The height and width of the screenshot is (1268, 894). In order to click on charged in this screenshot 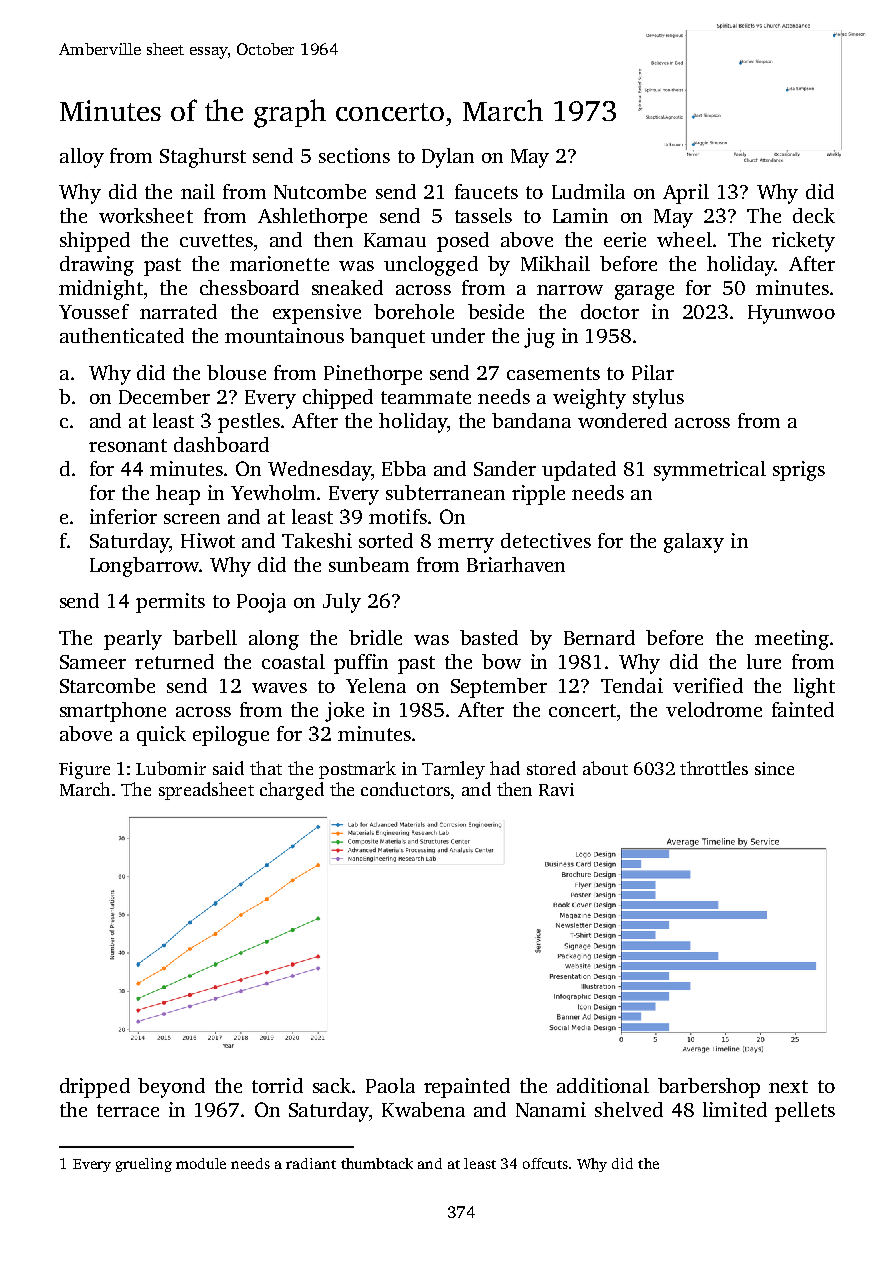, I will do `click(292, 791)`.
